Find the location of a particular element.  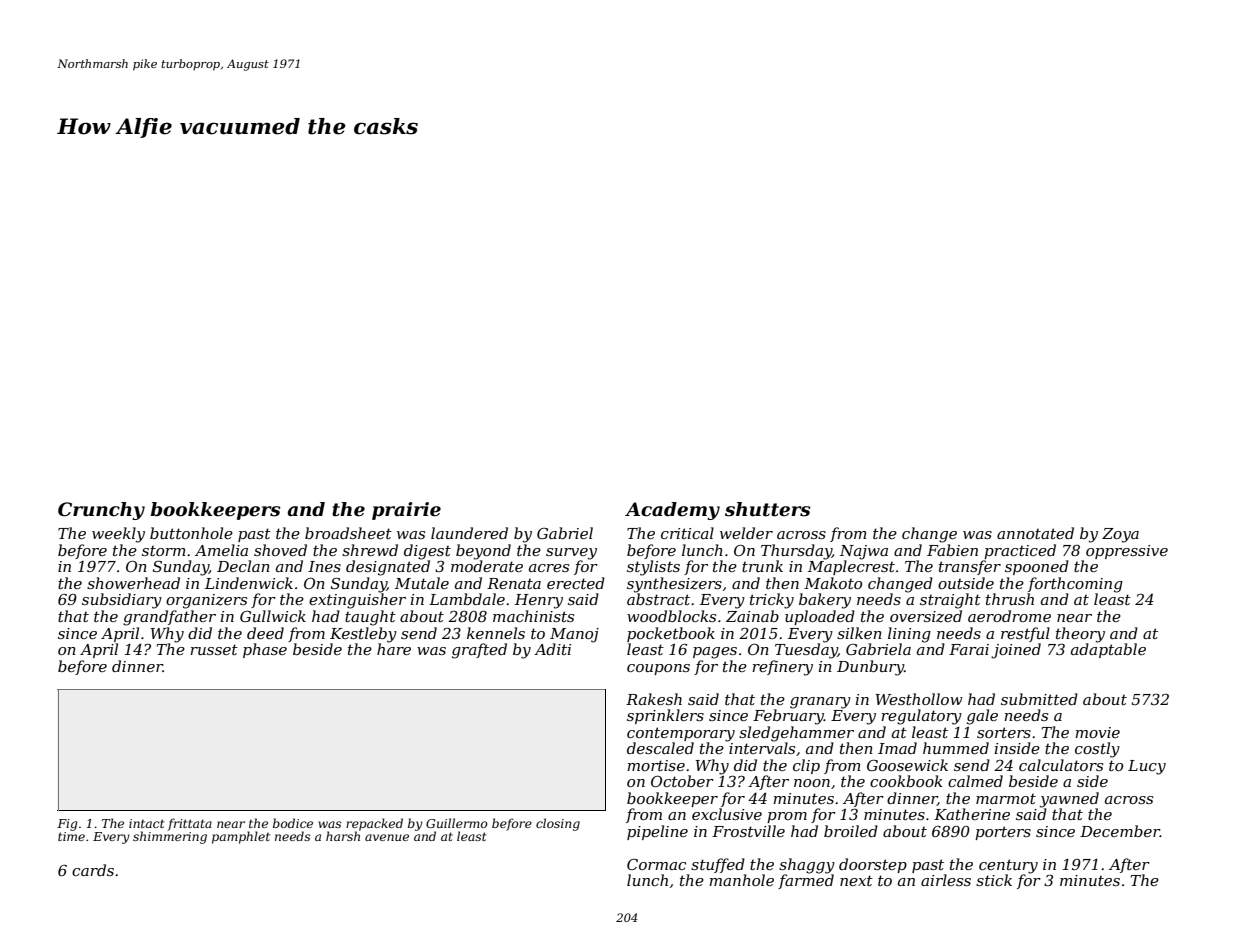

descaled is located at coordinates (660, 748).
